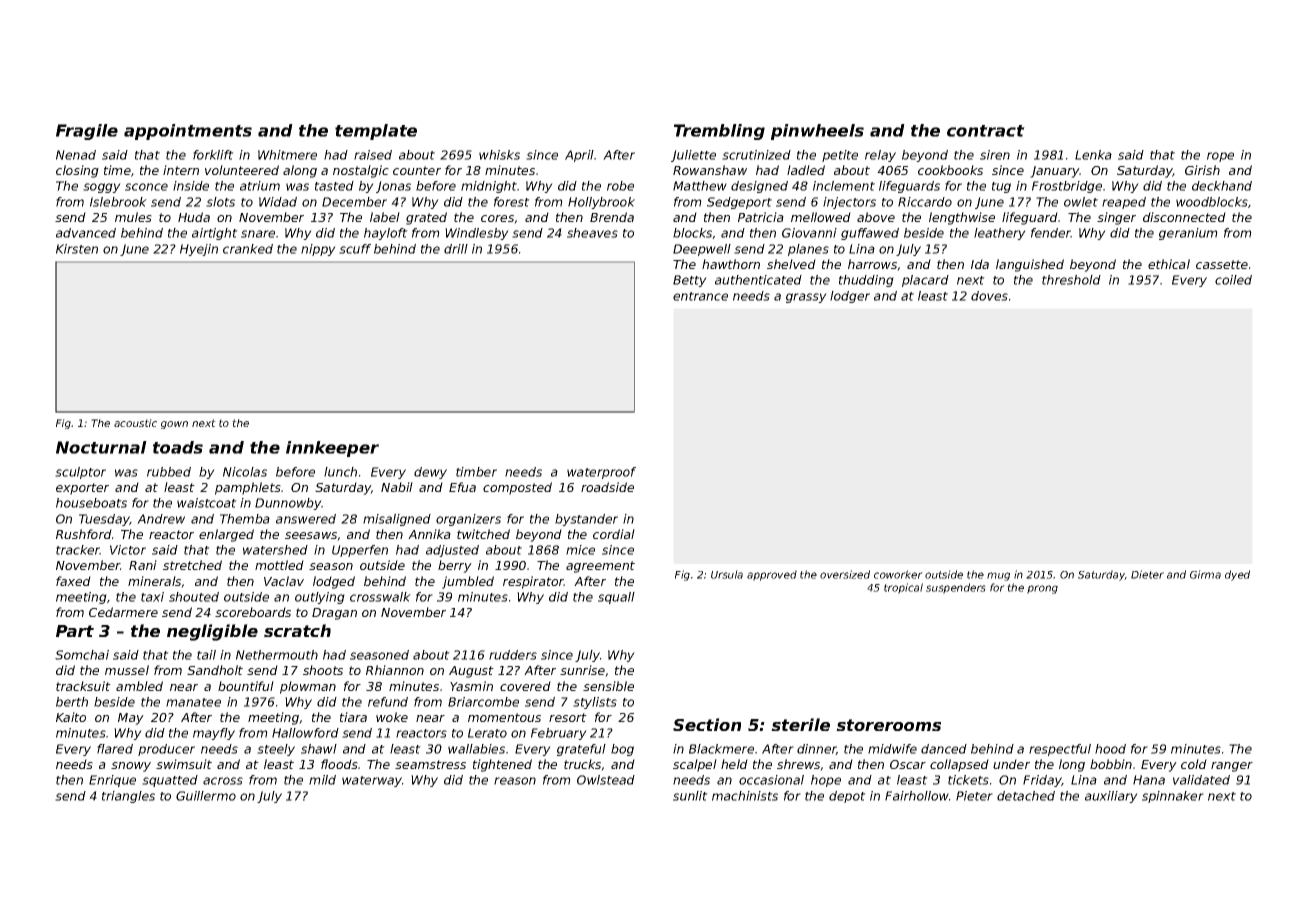  I want to click on nippy, so click(318, 250).
